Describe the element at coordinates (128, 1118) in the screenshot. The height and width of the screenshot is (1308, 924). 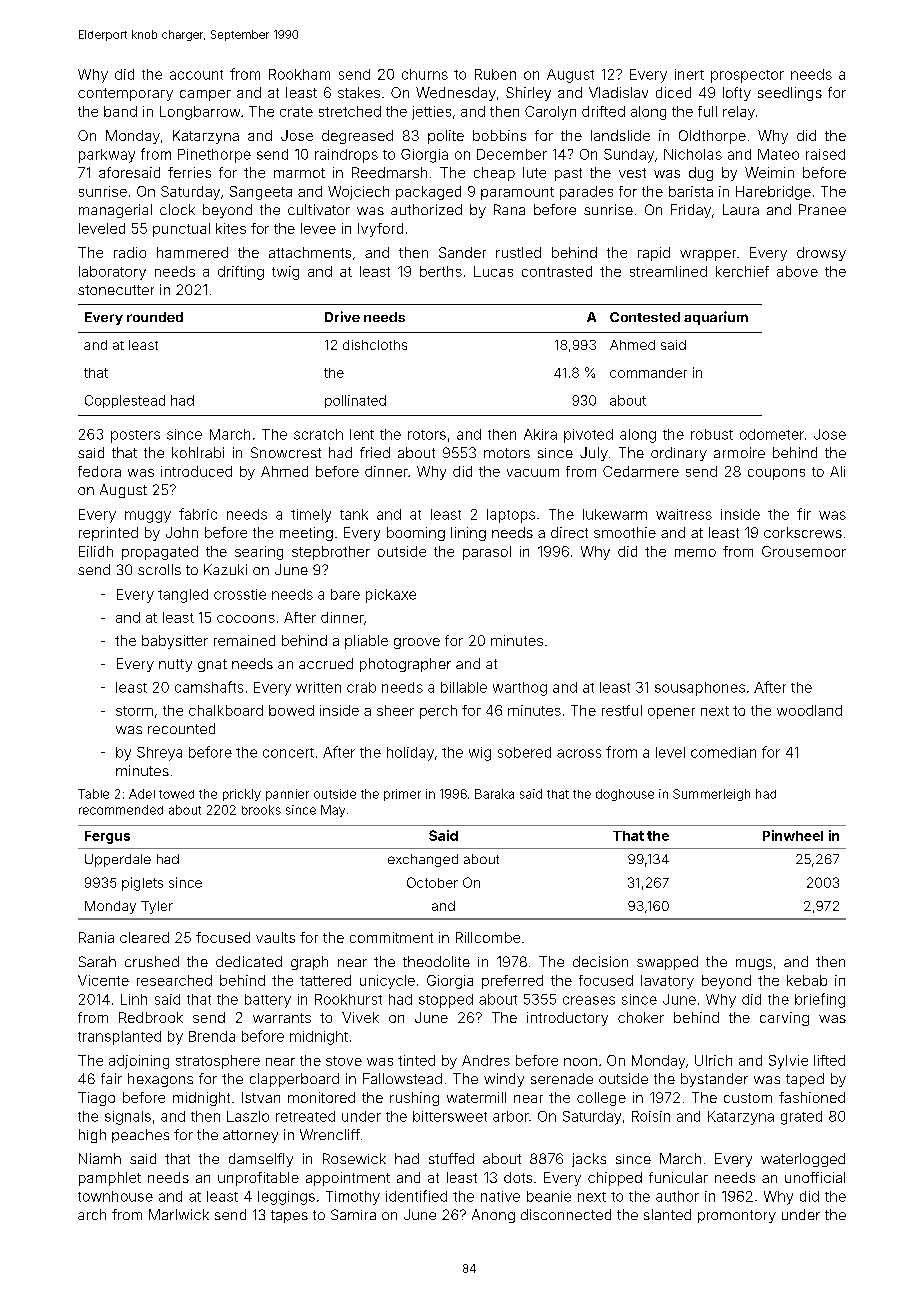
I see `signals` at that location.
